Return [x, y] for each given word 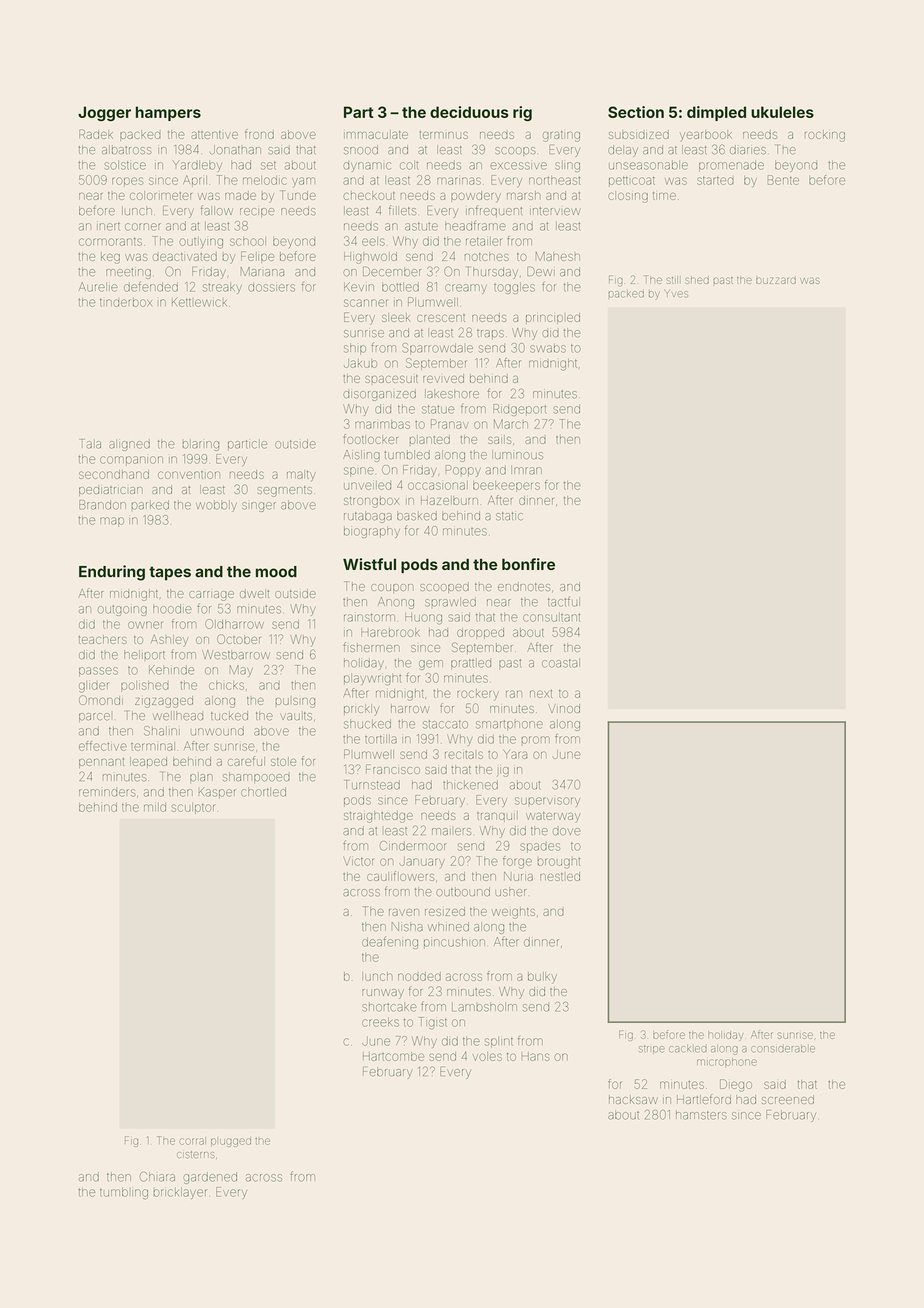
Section [636, 112]
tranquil [497, 816]
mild [155, 807]
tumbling [124, 1193]
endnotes [524, 586]
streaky [222, 288]
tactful [564, 601]
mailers [451, 831]
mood [276, 572]
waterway [553, 817]
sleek [396, 317]
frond [259, 134]
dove [566, 832]
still [672, 280]
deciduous [469, 112]
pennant [101, 763]
